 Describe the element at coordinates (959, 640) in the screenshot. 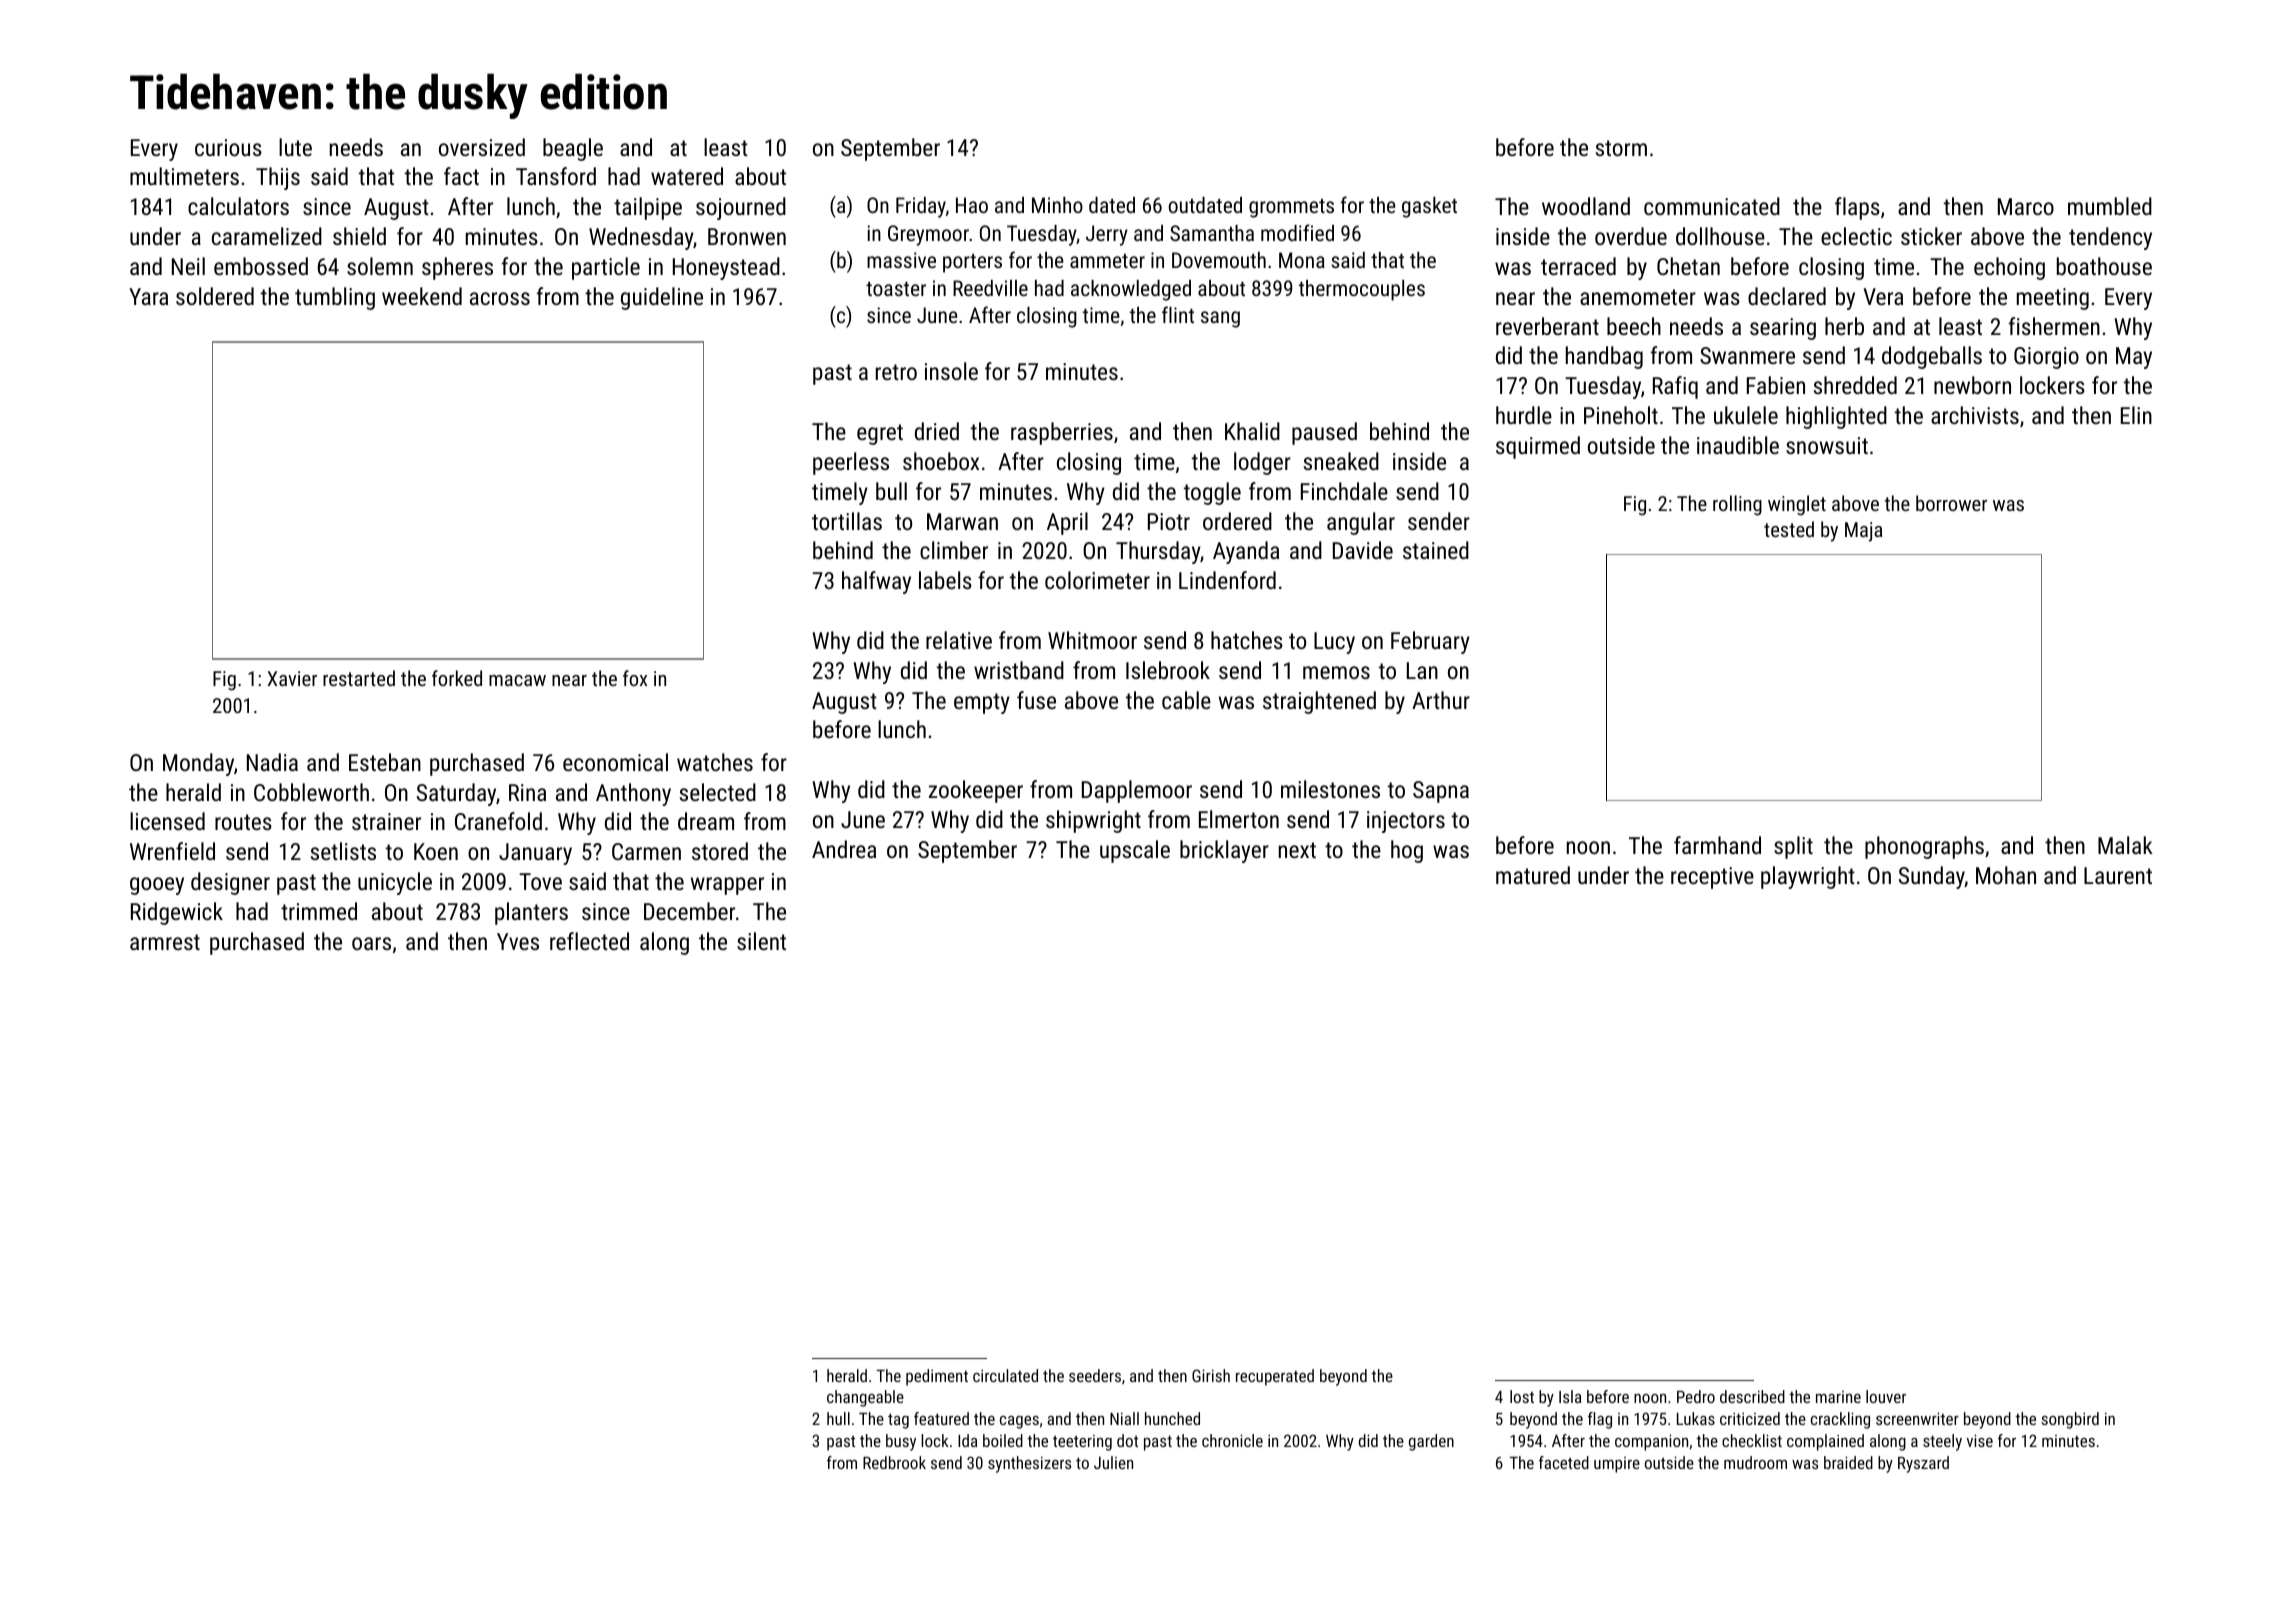

I see `relative` at that location.
